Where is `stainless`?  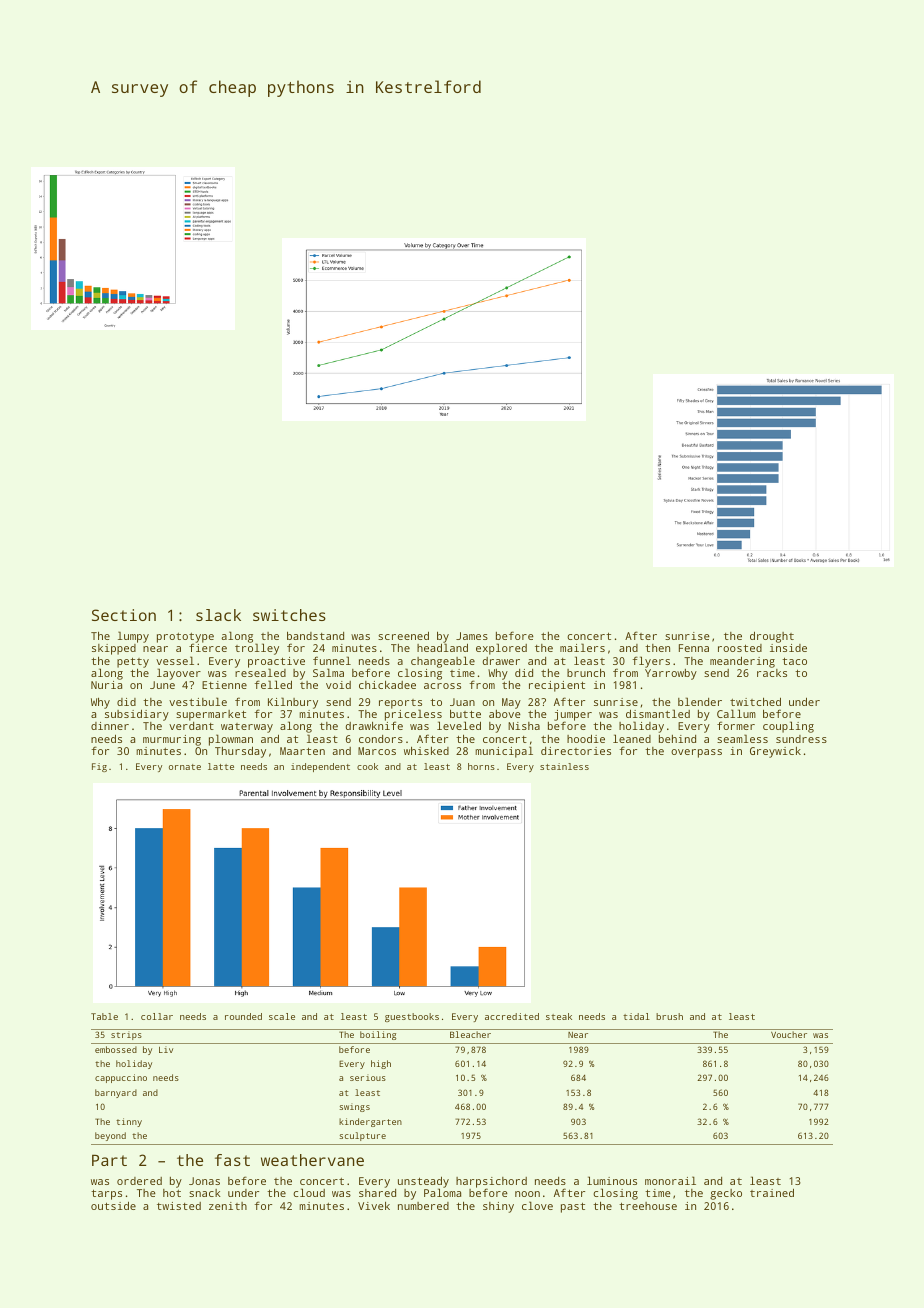
stainless is located at coordinates (564, 766).
